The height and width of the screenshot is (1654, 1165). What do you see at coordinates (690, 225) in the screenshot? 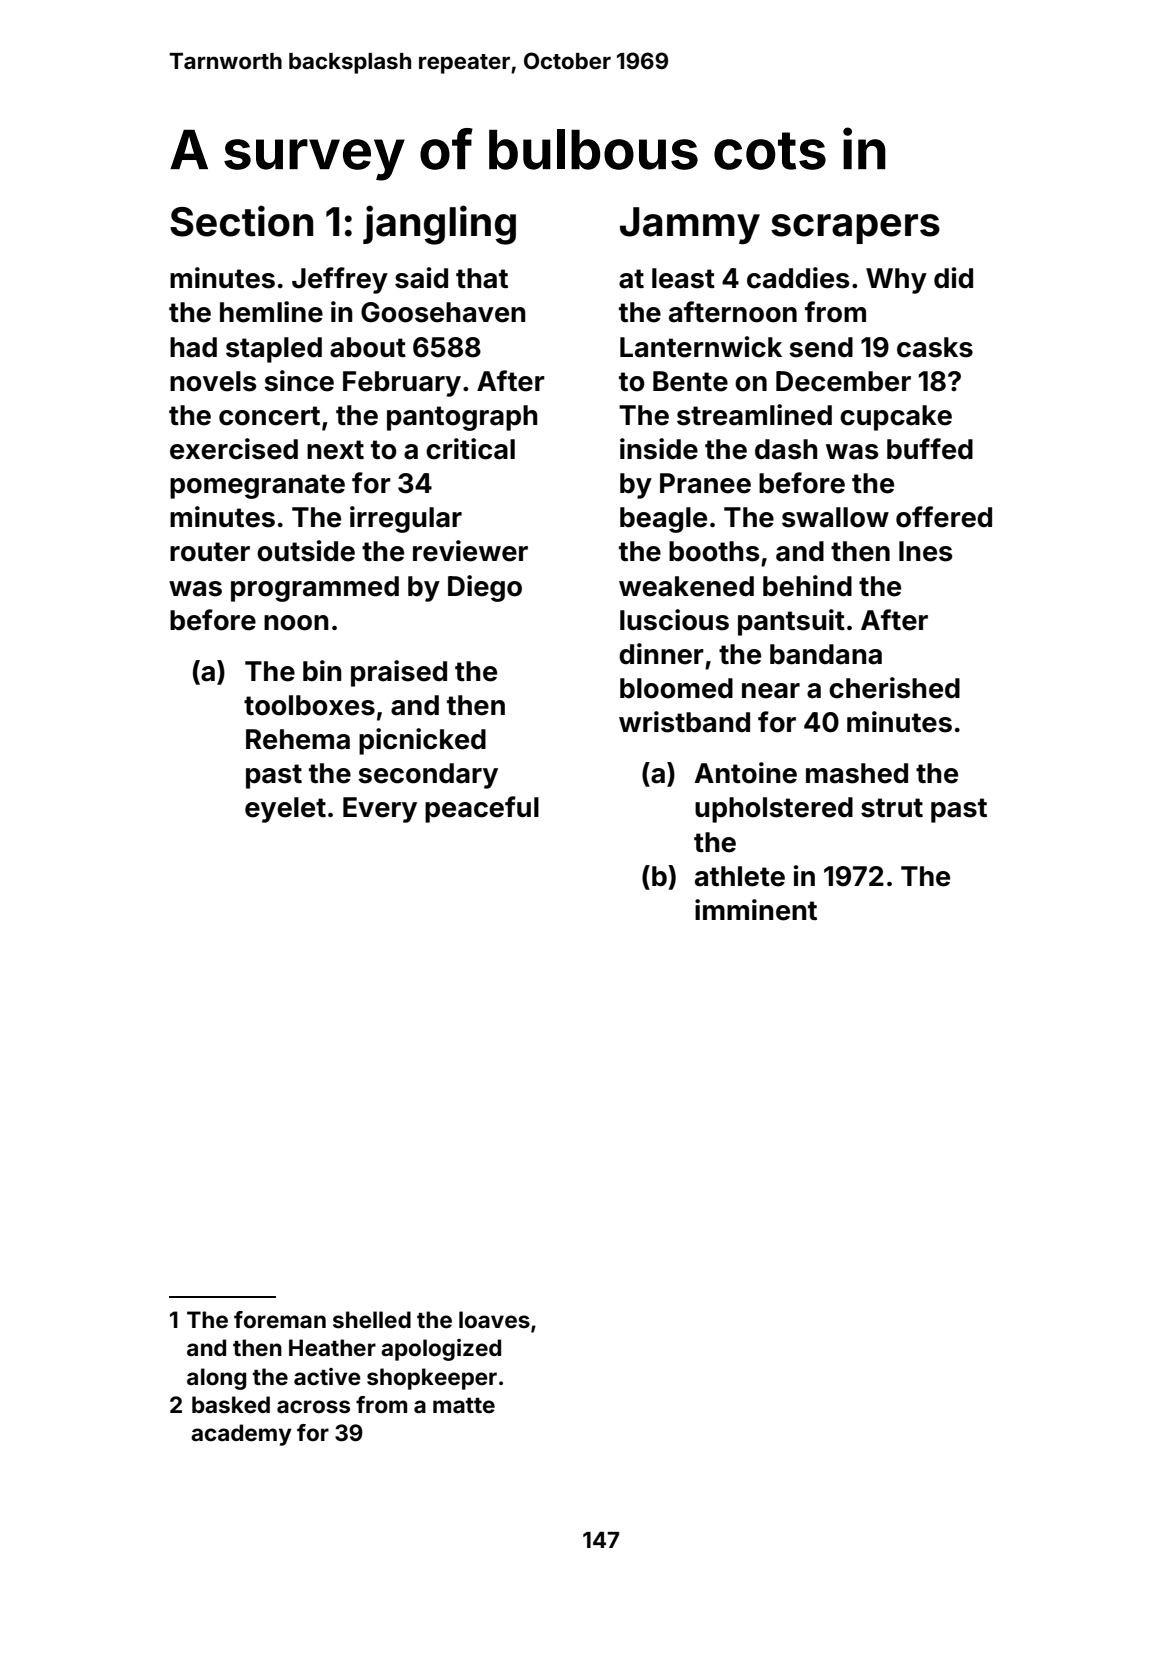
I see `Jammy` at bounding box center [690, 225].
